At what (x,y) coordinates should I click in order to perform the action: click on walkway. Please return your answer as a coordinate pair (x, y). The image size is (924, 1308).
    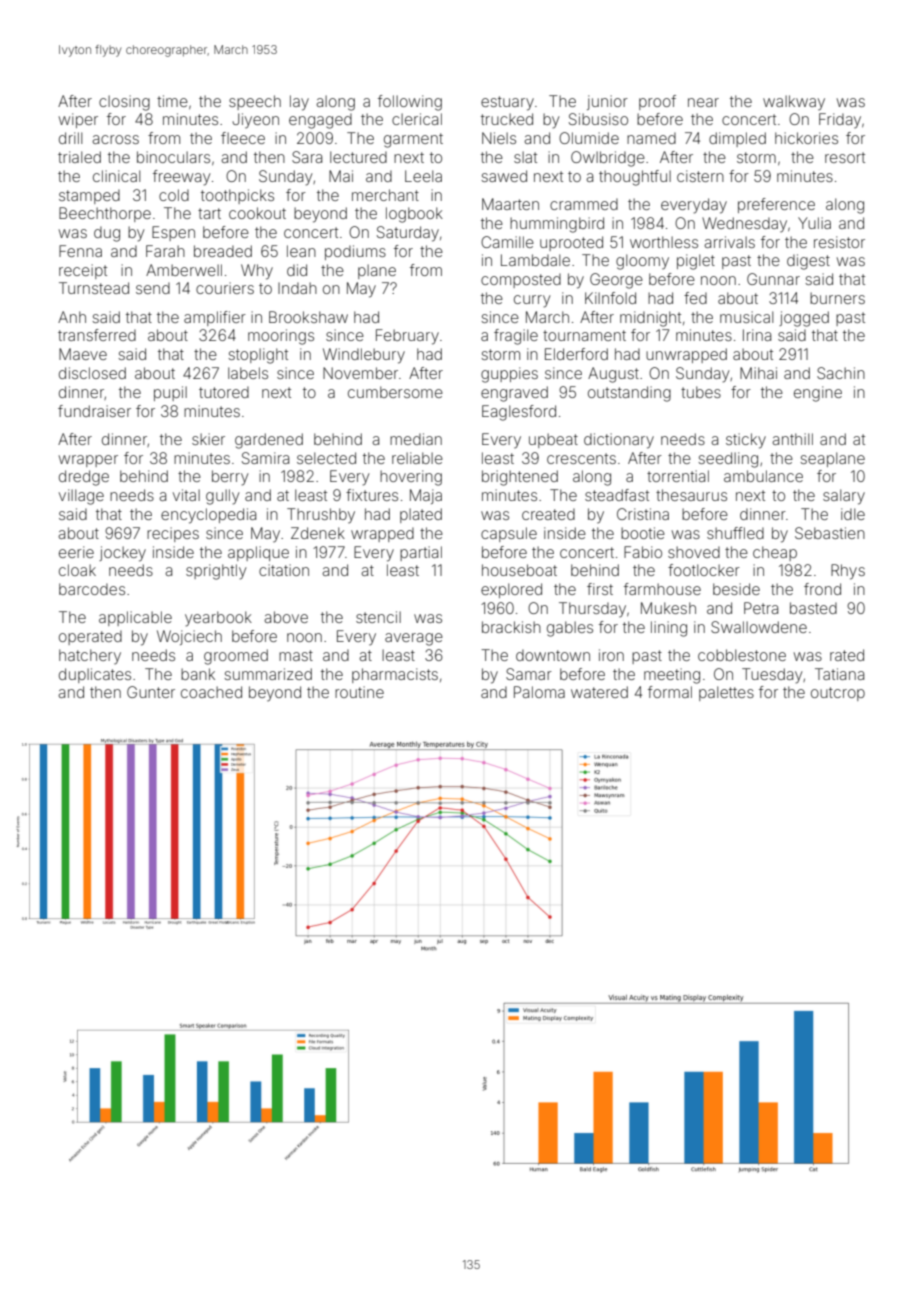
    Looking at the image, I should click on (794, 102).
